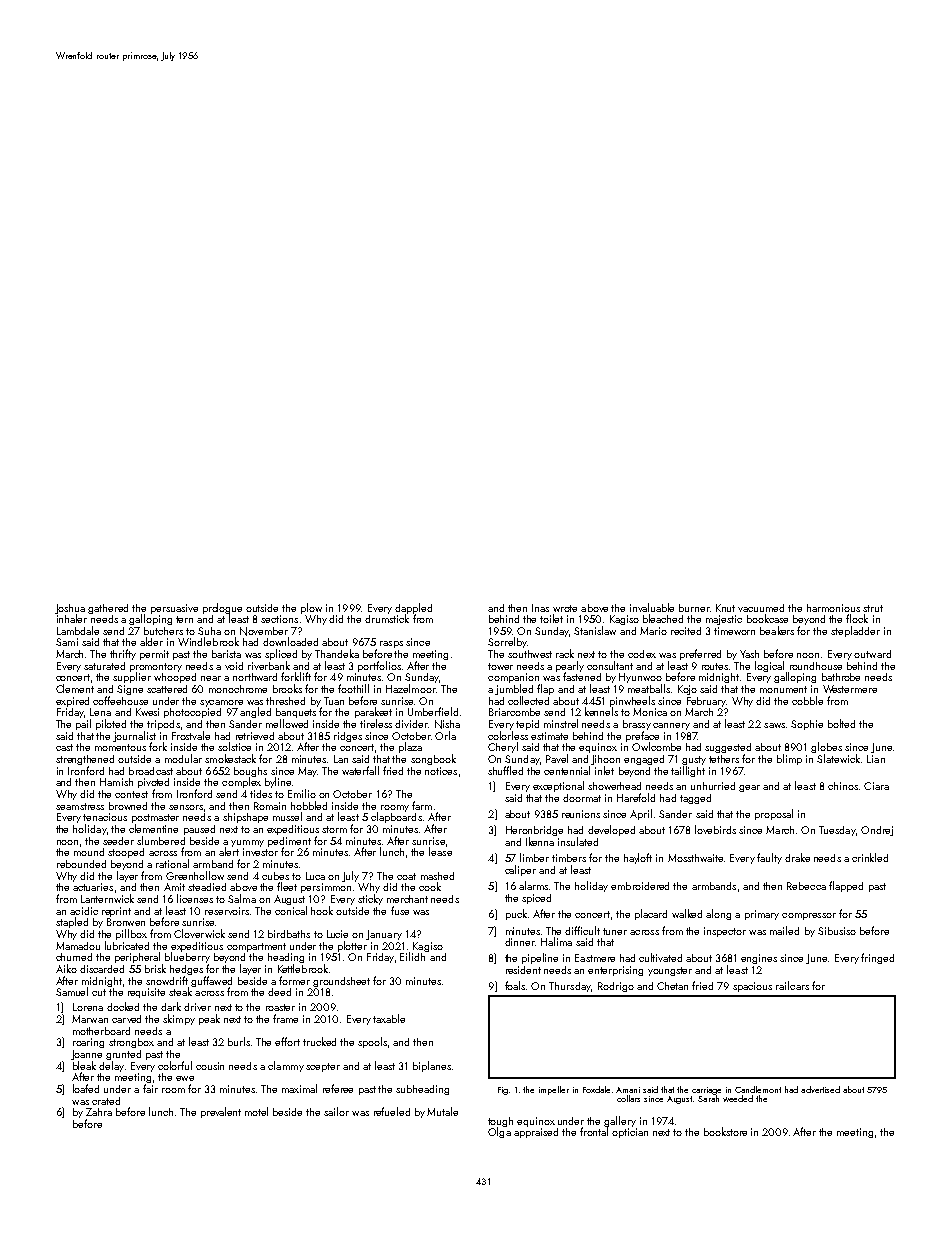 This page has height=1233, width=952. I want to click on divider, so click(411, 724).
